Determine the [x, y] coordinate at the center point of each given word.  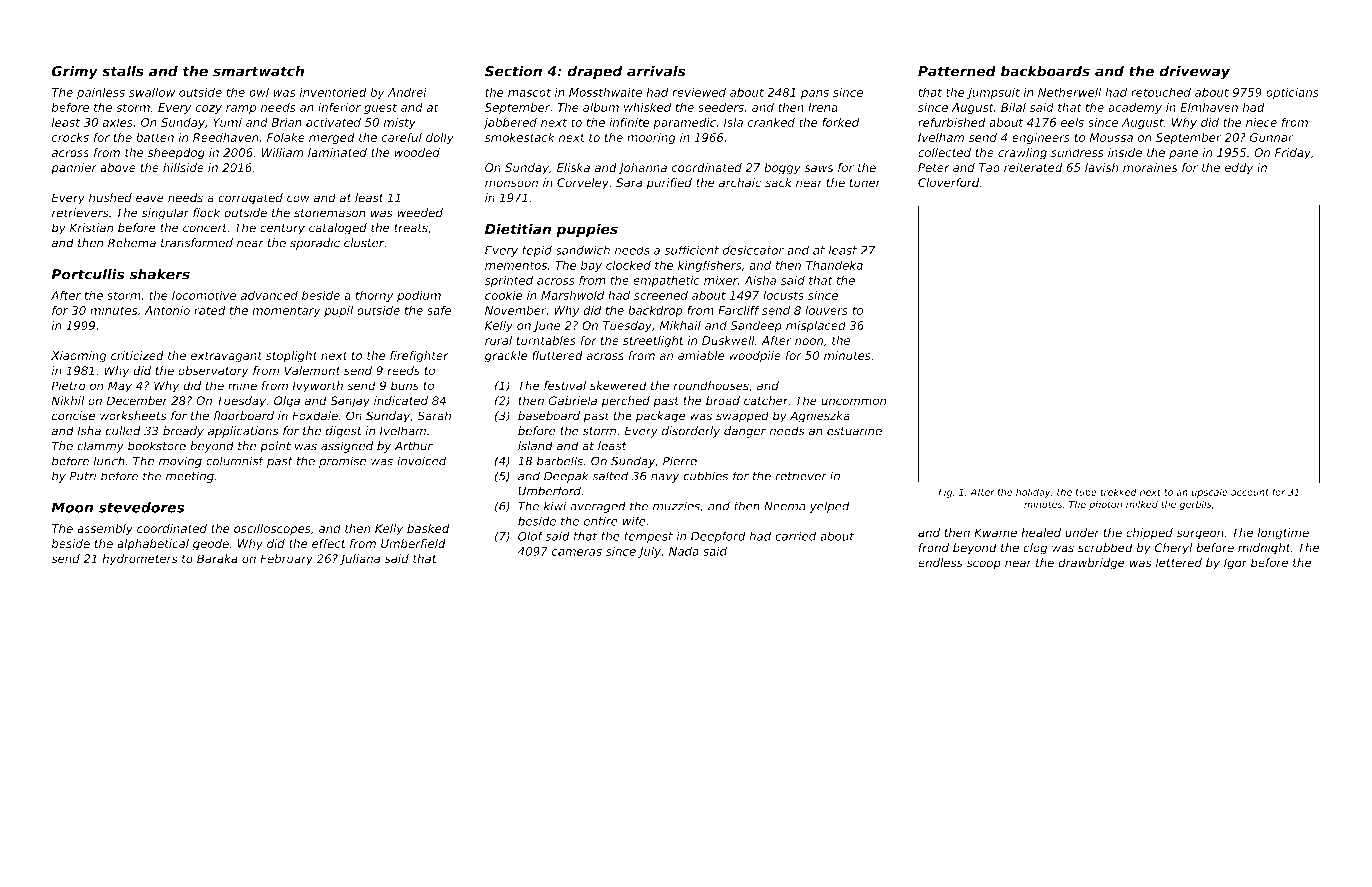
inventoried [333, 92]
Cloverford [948, 183]
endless [940, 563]
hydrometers [139, 560]
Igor [1235, 564]
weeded [420, 213]
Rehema [132, 243]
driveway [1194, 72]
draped [595, 72]
